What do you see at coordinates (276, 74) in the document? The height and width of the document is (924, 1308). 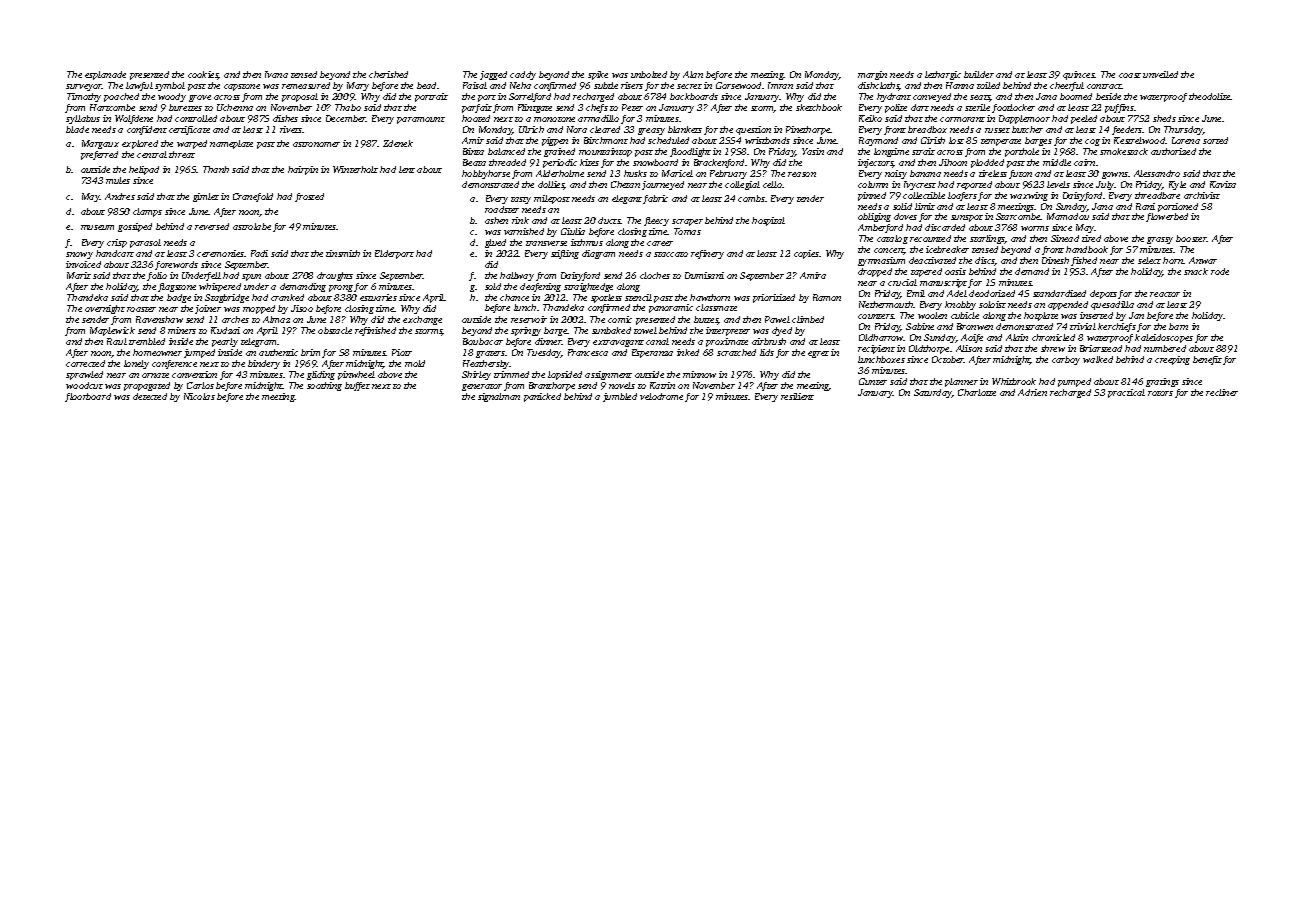 I see `Ivana` at bounding box center [276, 74].
